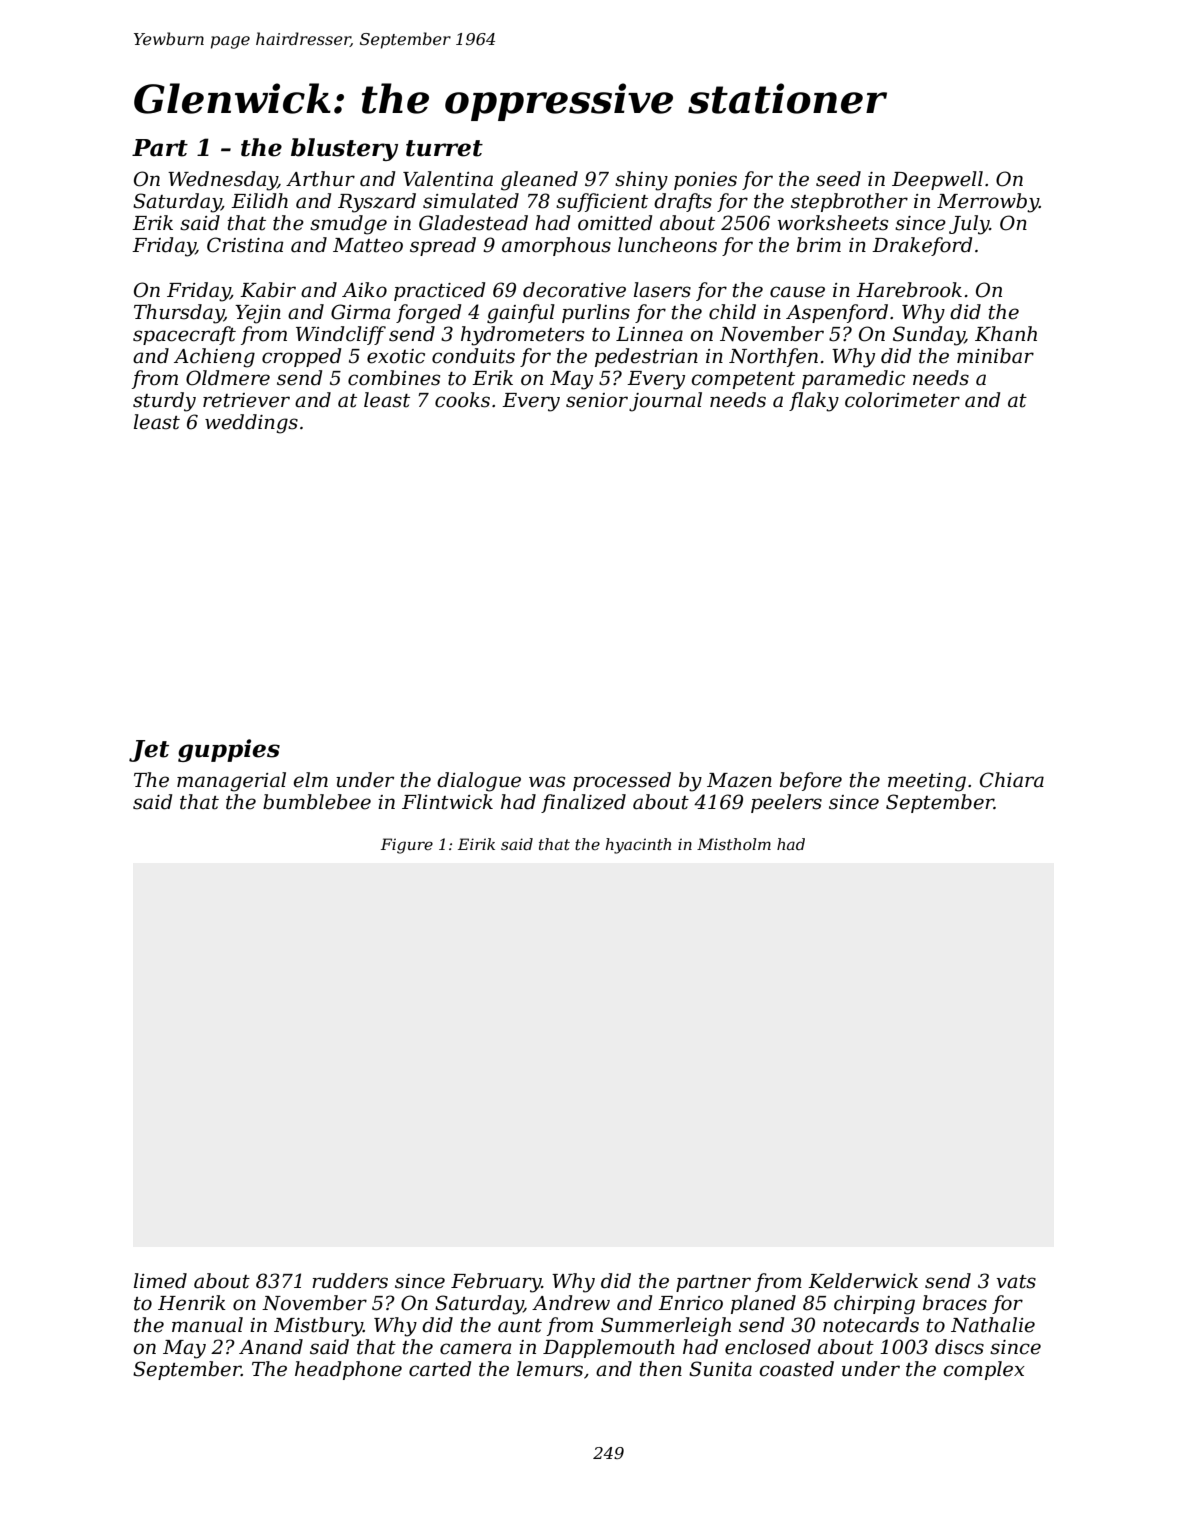 Image resolution: width=1187 pixels, height=1536 pixels. Describe the element at coordinates (229, 750) in the image. I see `guppies` at that location.
